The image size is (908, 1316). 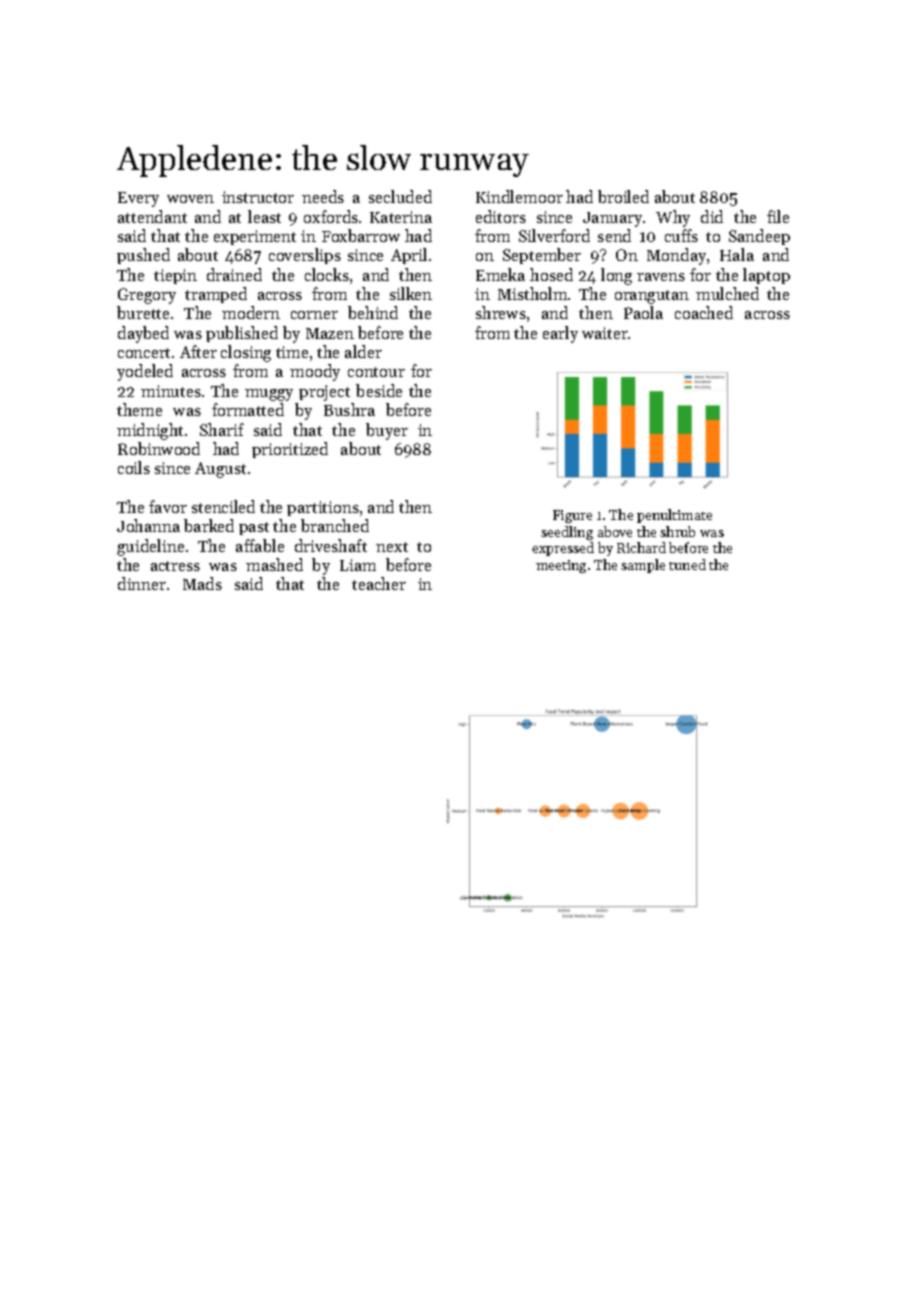 What do you see at coordinates (358, 565) in the page?
I see `Liam` at bounding box center [358, 565].
